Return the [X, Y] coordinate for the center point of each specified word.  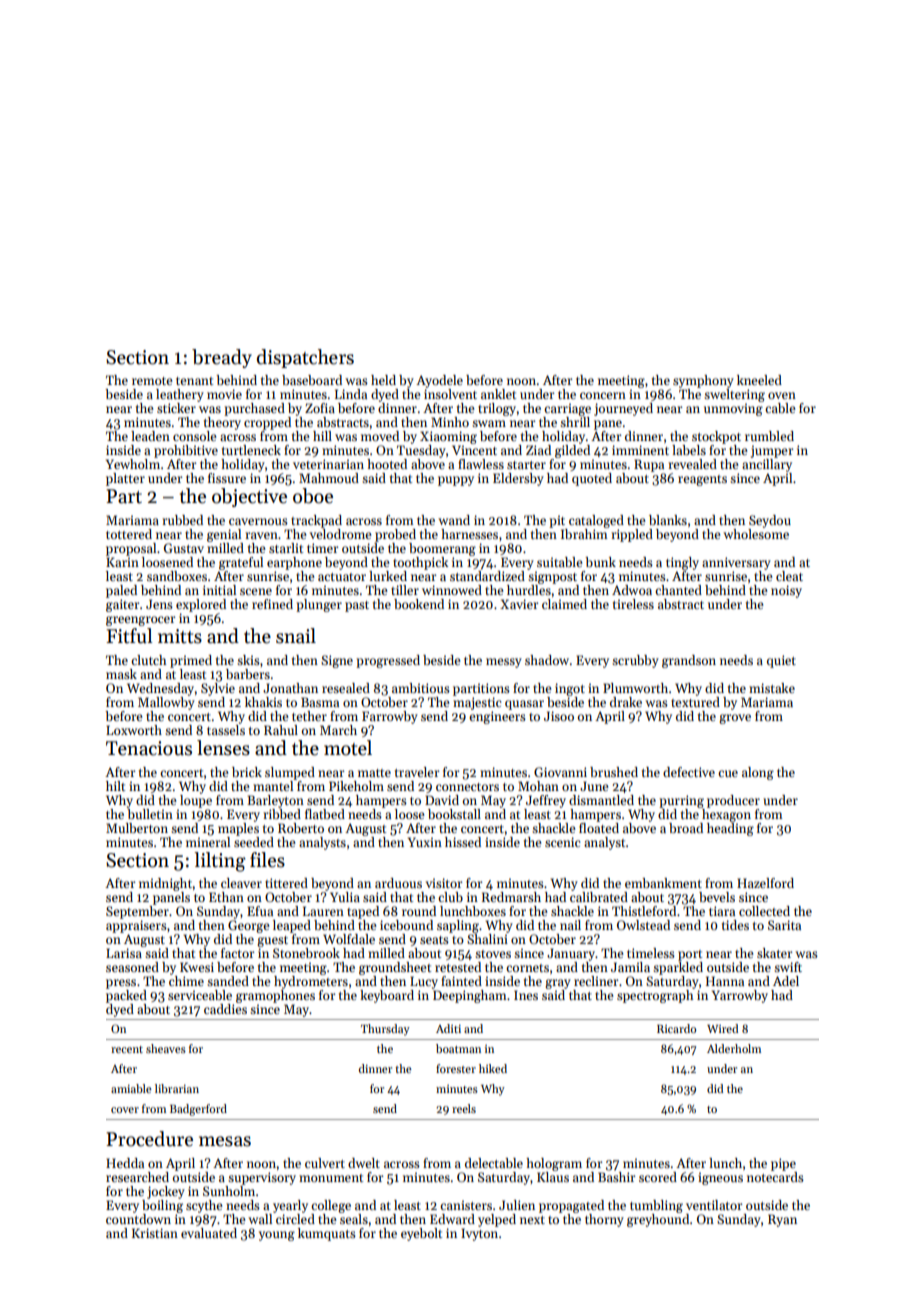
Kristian [155, 1233]
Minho [450, 422]
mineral [208, 842]
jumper [772, 451]
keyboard [387, 996]
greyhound [658, 1220]
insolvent [450, 394]
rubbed [182, 520]
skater [775, 953]
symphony [703, 381]
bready [222, 358]
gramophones [275, 996]
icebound [406, 925]
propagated [571, 1206]
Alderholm [734, 1048]
